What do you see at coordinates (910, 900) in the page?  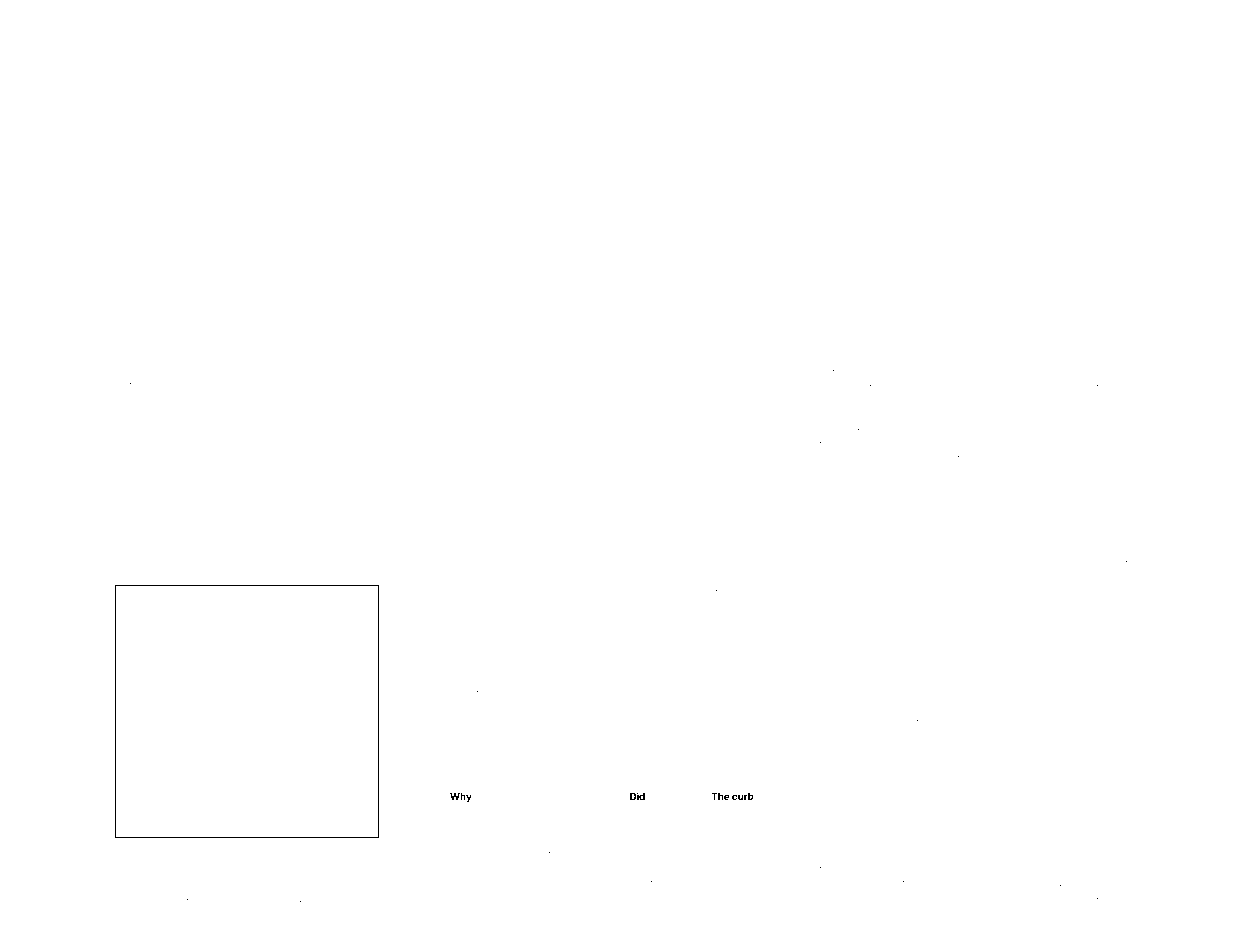 I see `Ivana` at bounding box center [910, 900].
